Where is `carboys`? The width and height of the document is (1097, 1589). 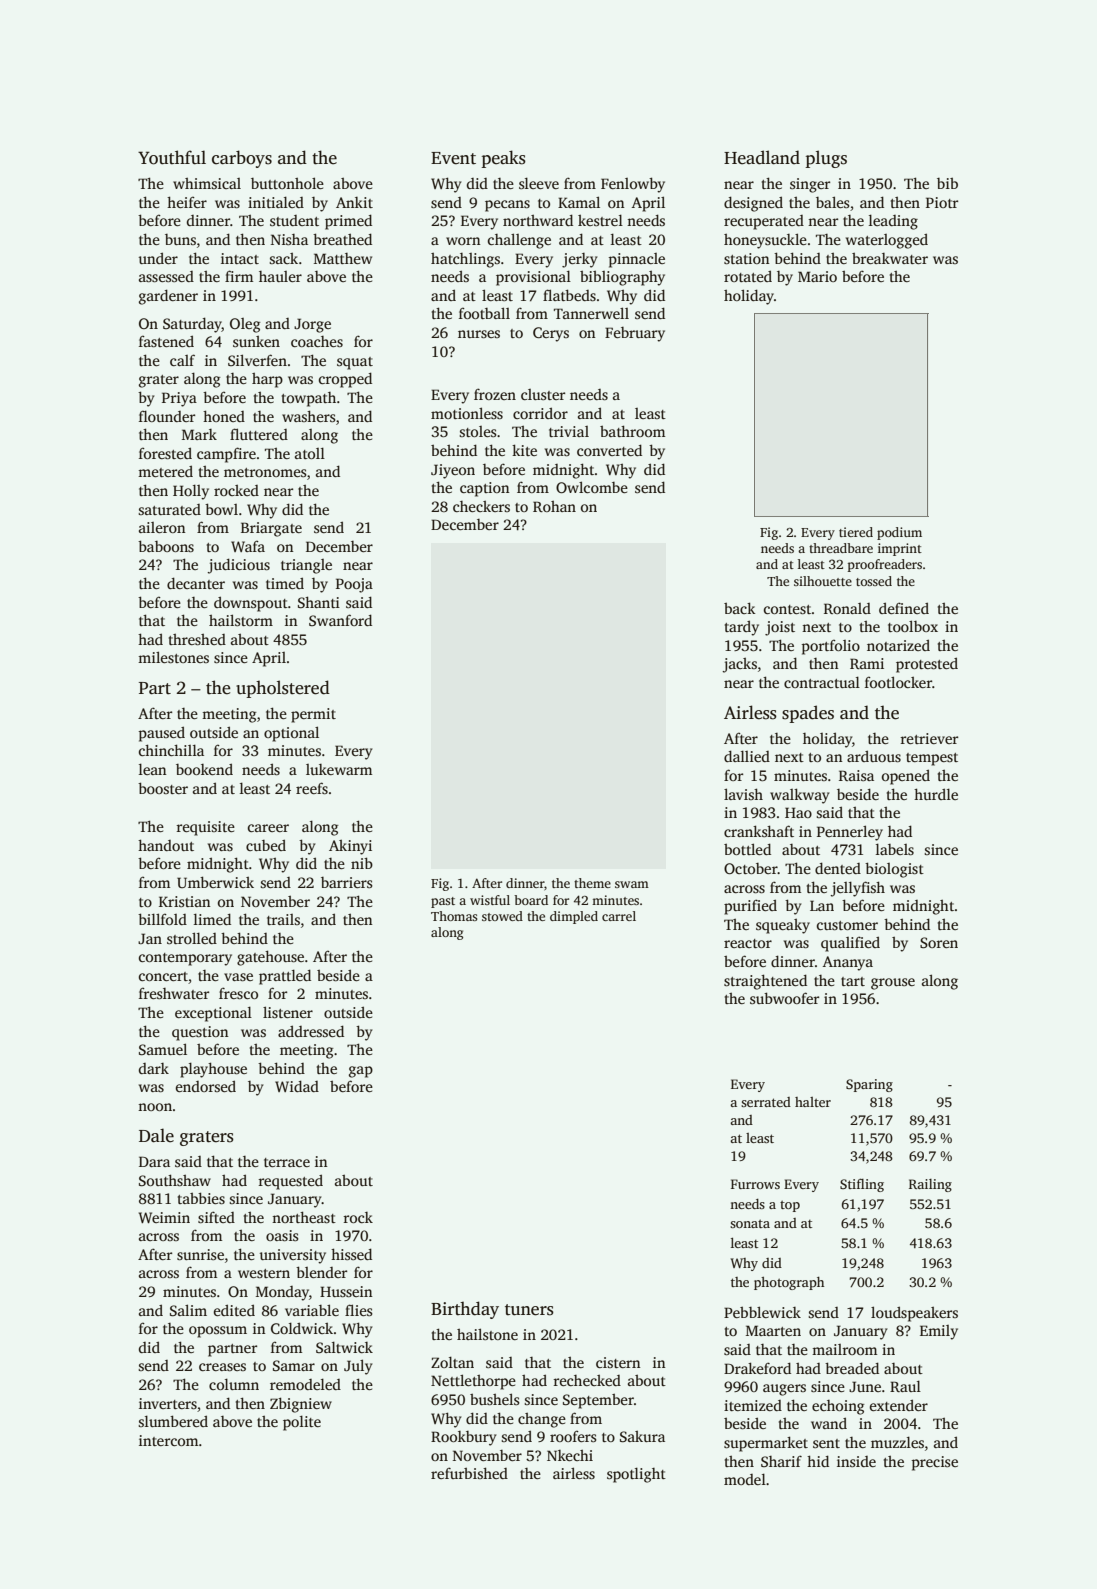
carboys is located at coordinates (242, 159).
